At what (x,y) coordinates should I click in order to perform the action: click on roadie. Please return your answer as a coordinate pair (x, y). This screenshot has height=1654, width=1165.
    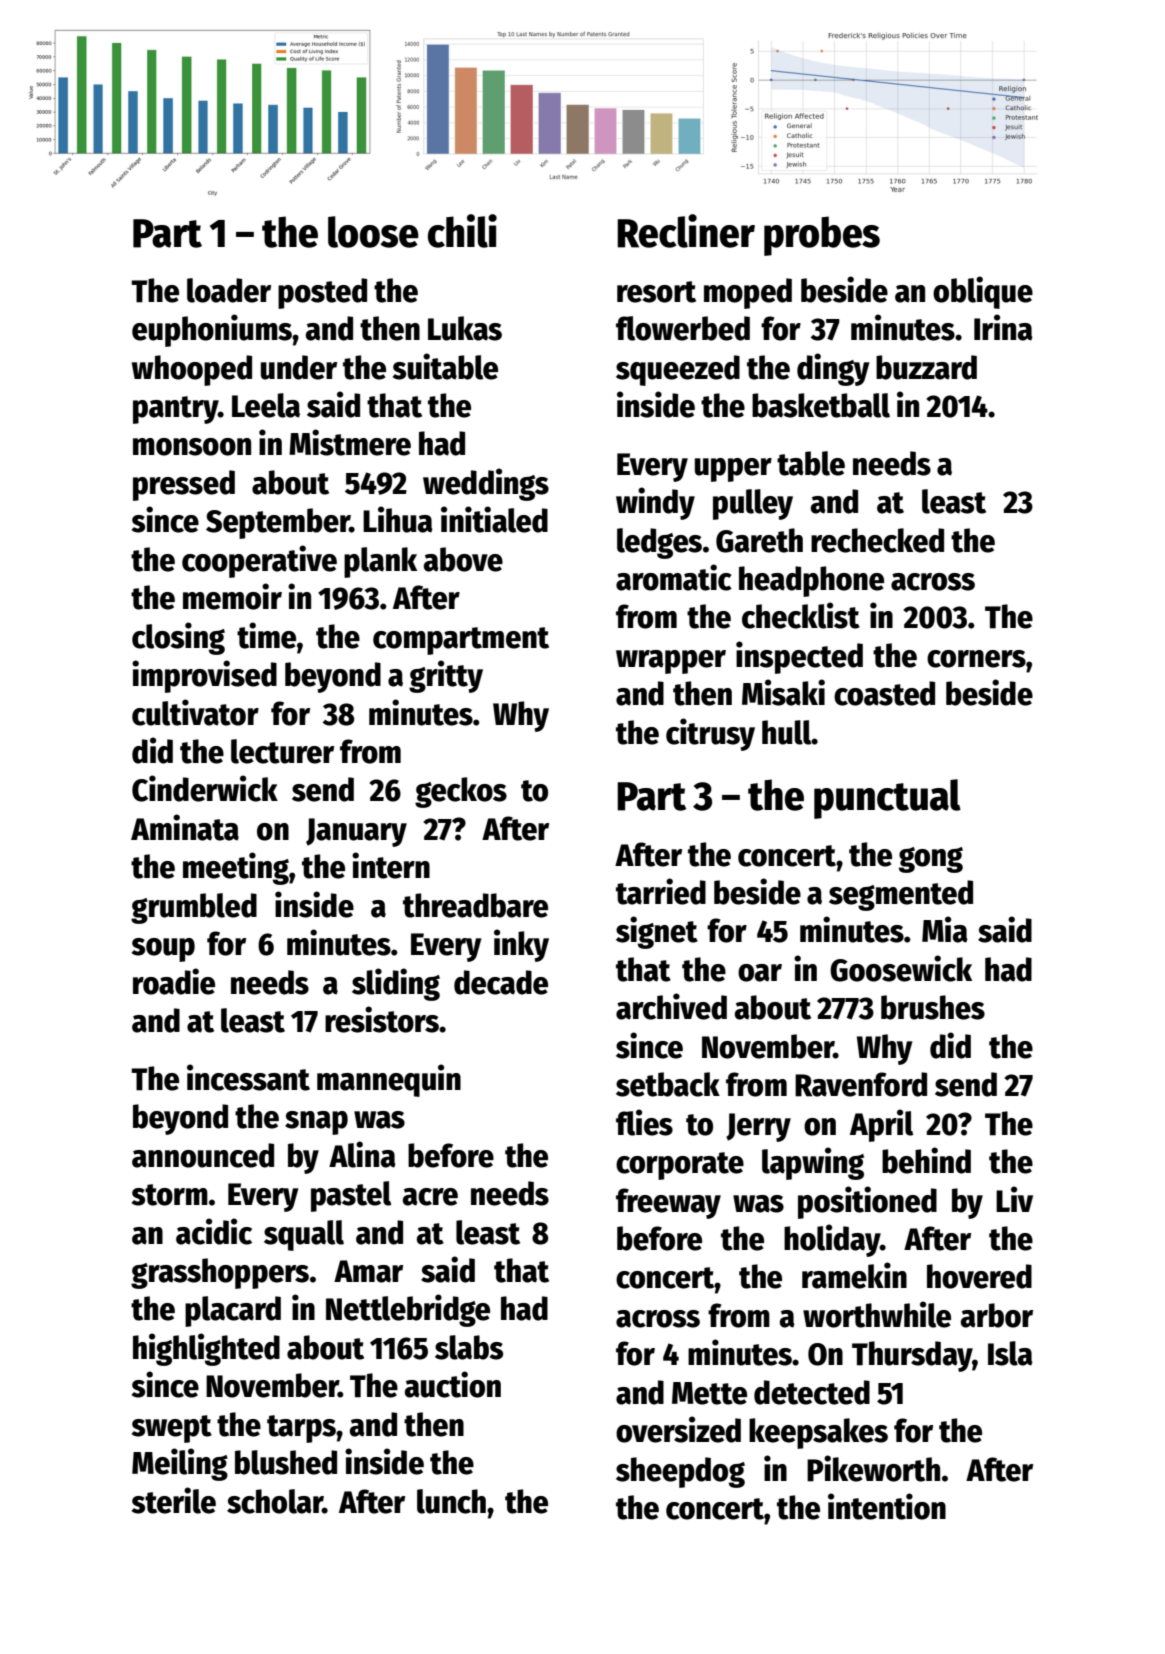
    Looking at the image, I should click on (174, 981).
